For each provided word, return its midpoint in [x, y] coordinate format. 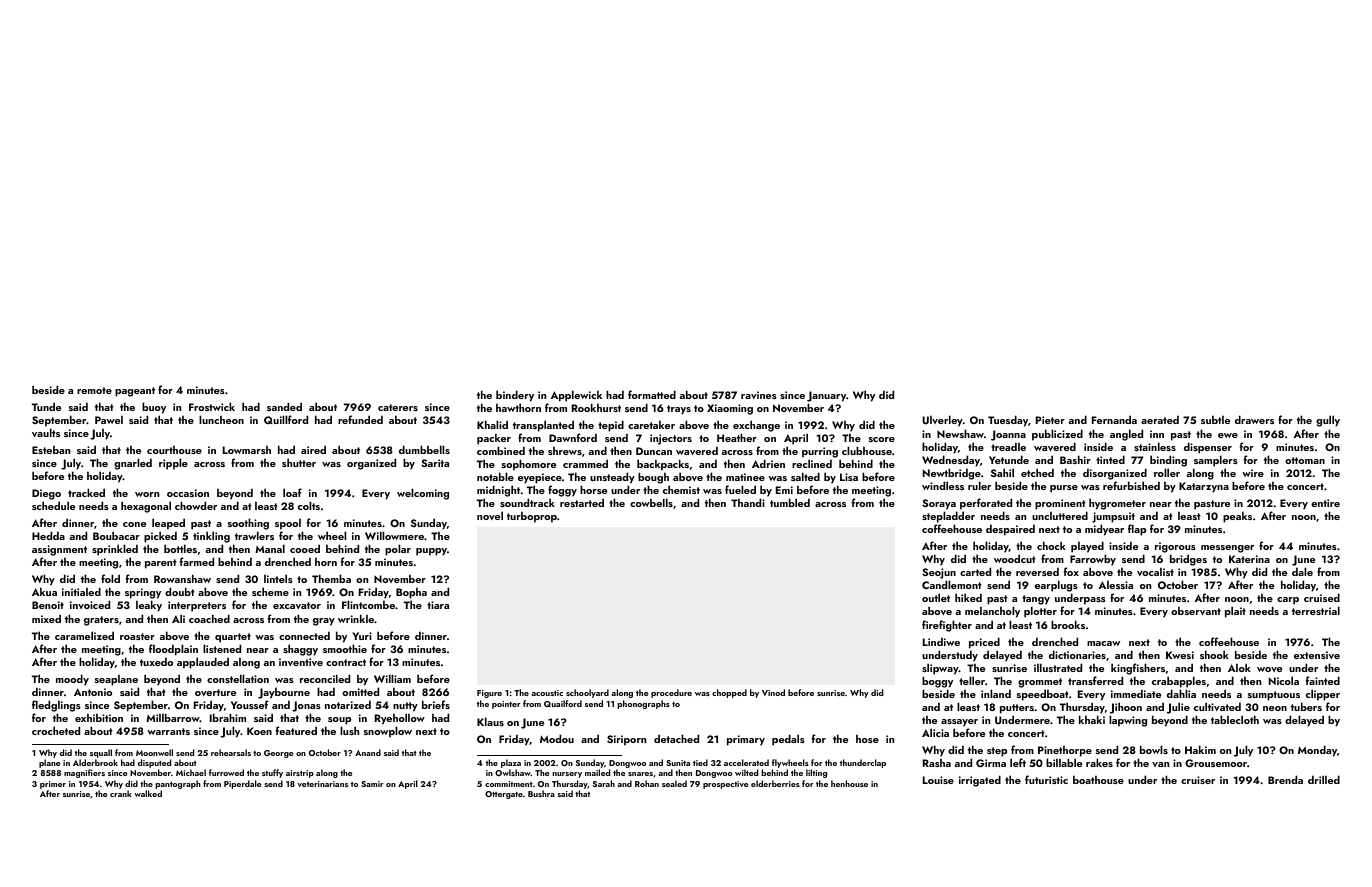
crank [121, 793]
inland [996, 693]
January [826, 396]
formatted [652, 394]
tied [700, 762]
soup [339, 721]
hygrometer [1117, 504]
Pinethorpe [1065, 751]
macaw [1103, 643]
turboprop [532, 517]
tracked [86, 492]
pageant [135, 392]
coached [209, 618]
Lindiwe [941, 641]
